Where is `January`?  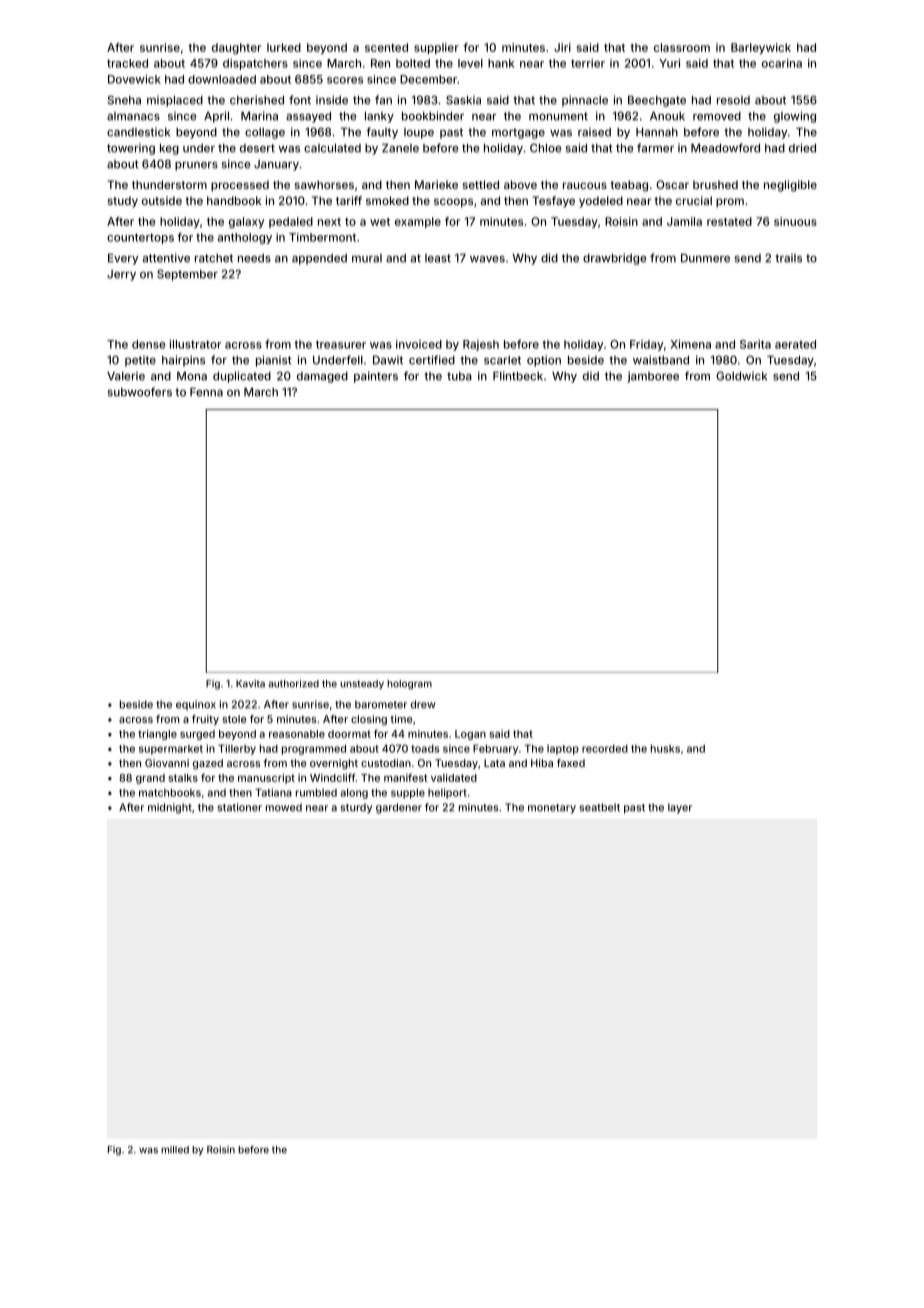 January is located at coordinates (276, 165).
